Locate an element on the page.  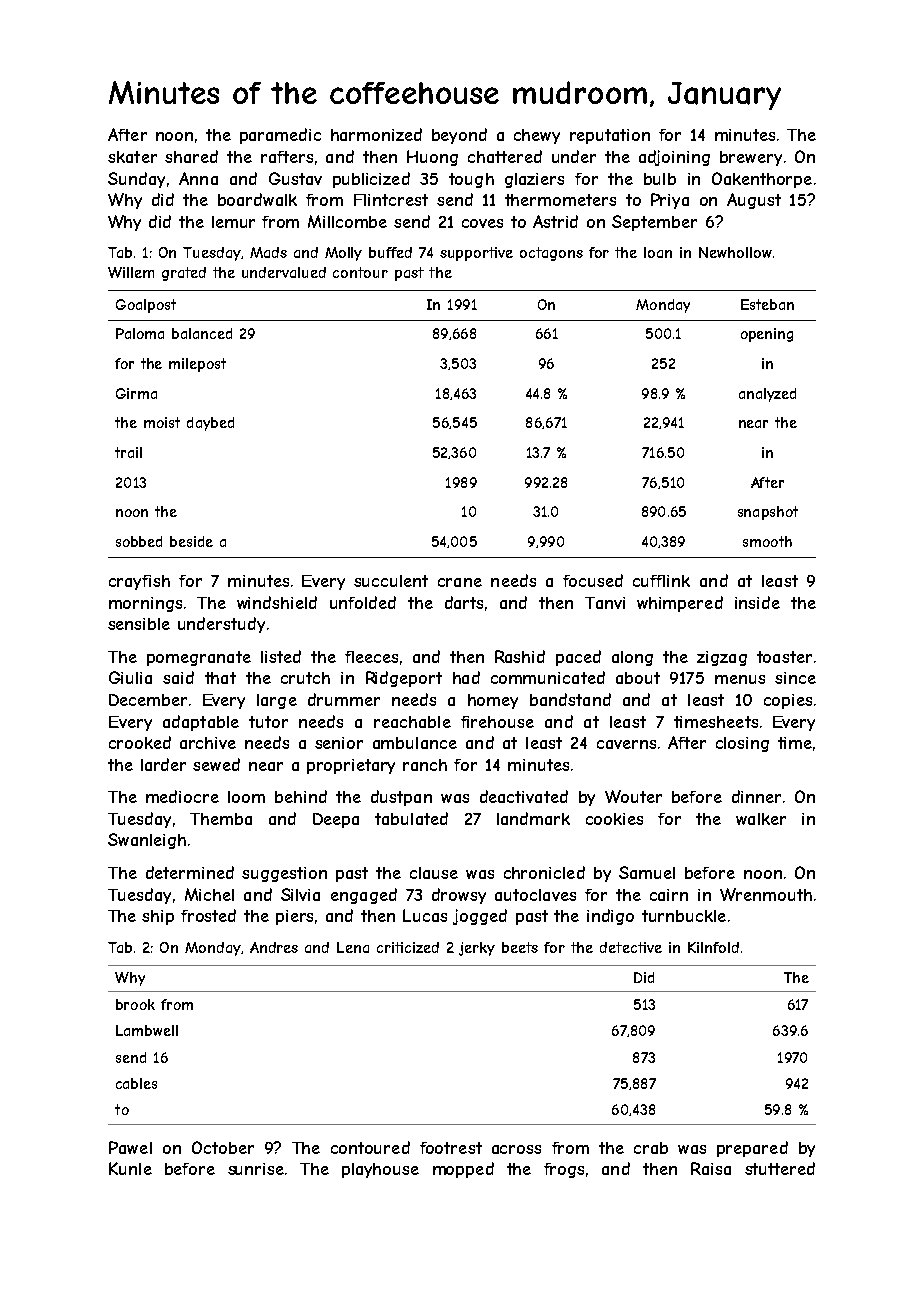
shared is located at coordinates (191, 156).
